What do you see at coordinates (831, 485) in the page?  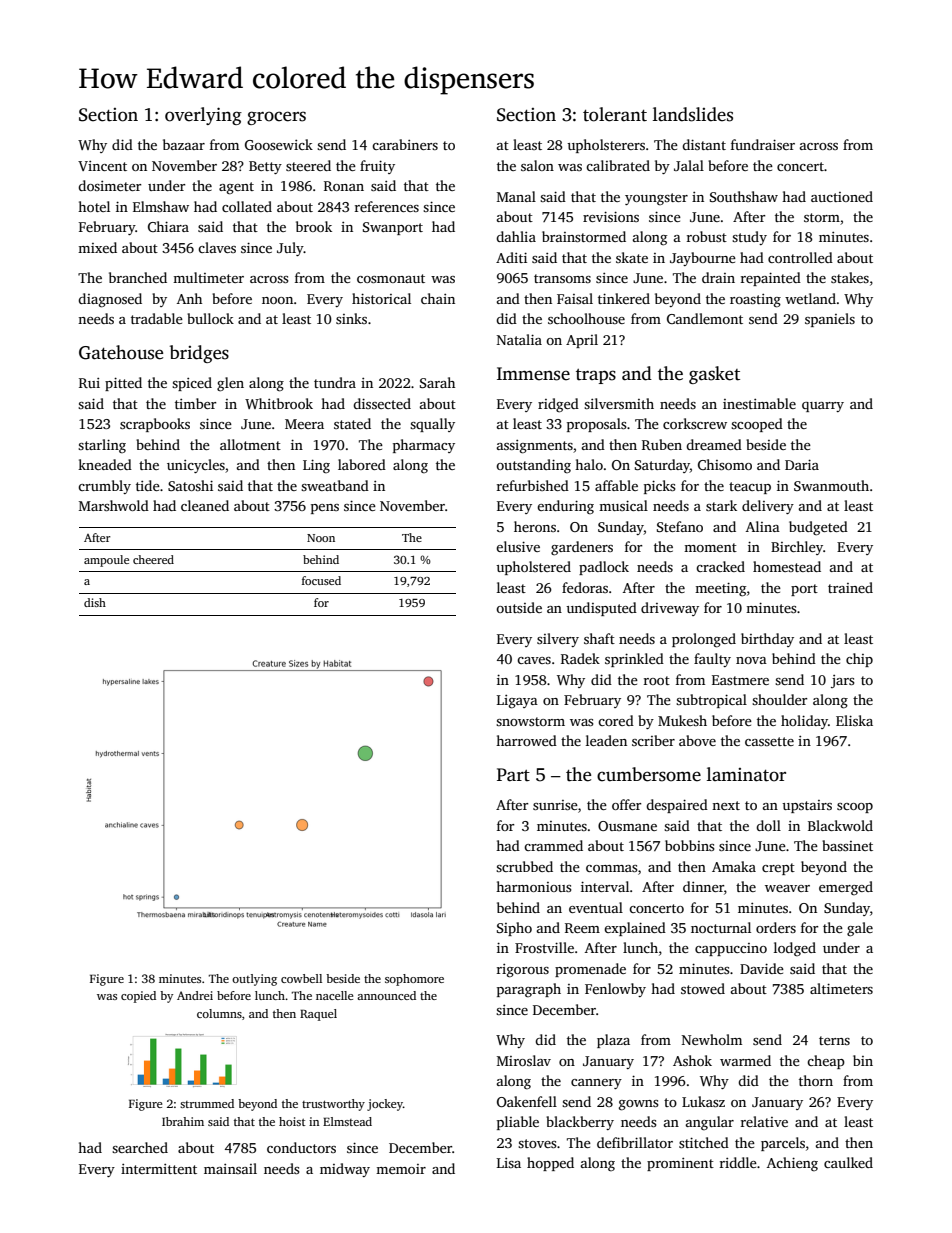 I see `Swanmouth` at bounding box center [831, 485].
